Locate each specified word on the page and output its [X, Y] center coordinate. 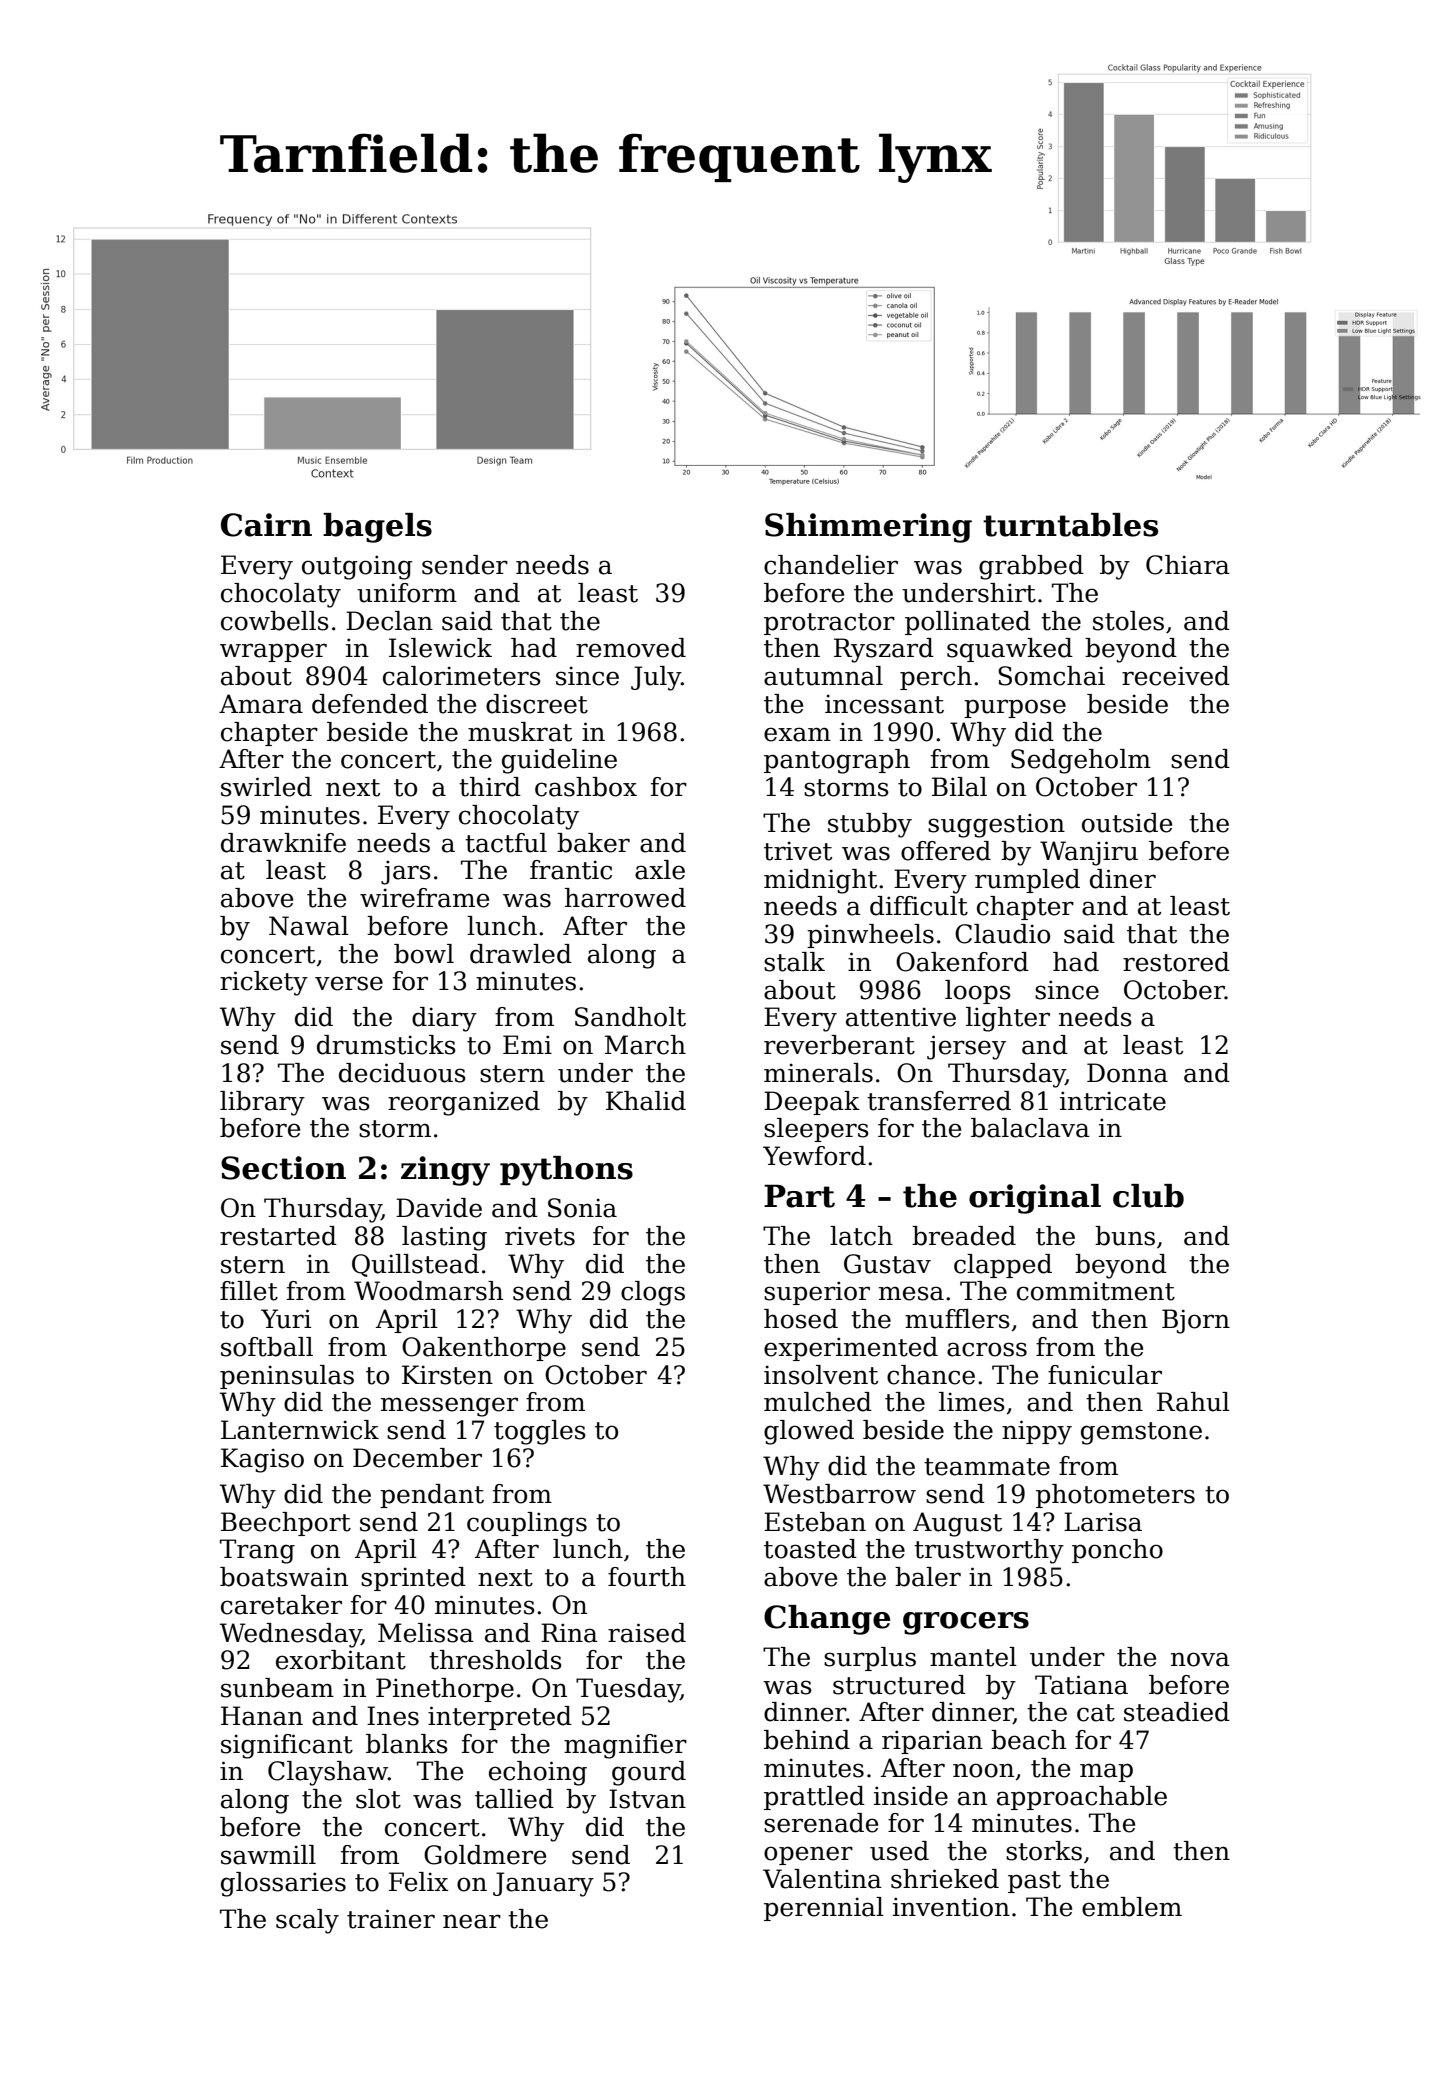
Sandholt [630, 1017]
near [472, 1921]
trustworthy [989, 1551]
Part [799, 1196]
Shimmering [868, 528]
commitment [1096, 1291]
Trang [257, 1551]
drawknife [283, 843]
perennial [824, 1909]
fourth [647, 1577]
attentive [901, 1017]
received [1176, 676]
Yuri [286, 1319]
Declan [389, 621]
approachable [1082, 1798]
